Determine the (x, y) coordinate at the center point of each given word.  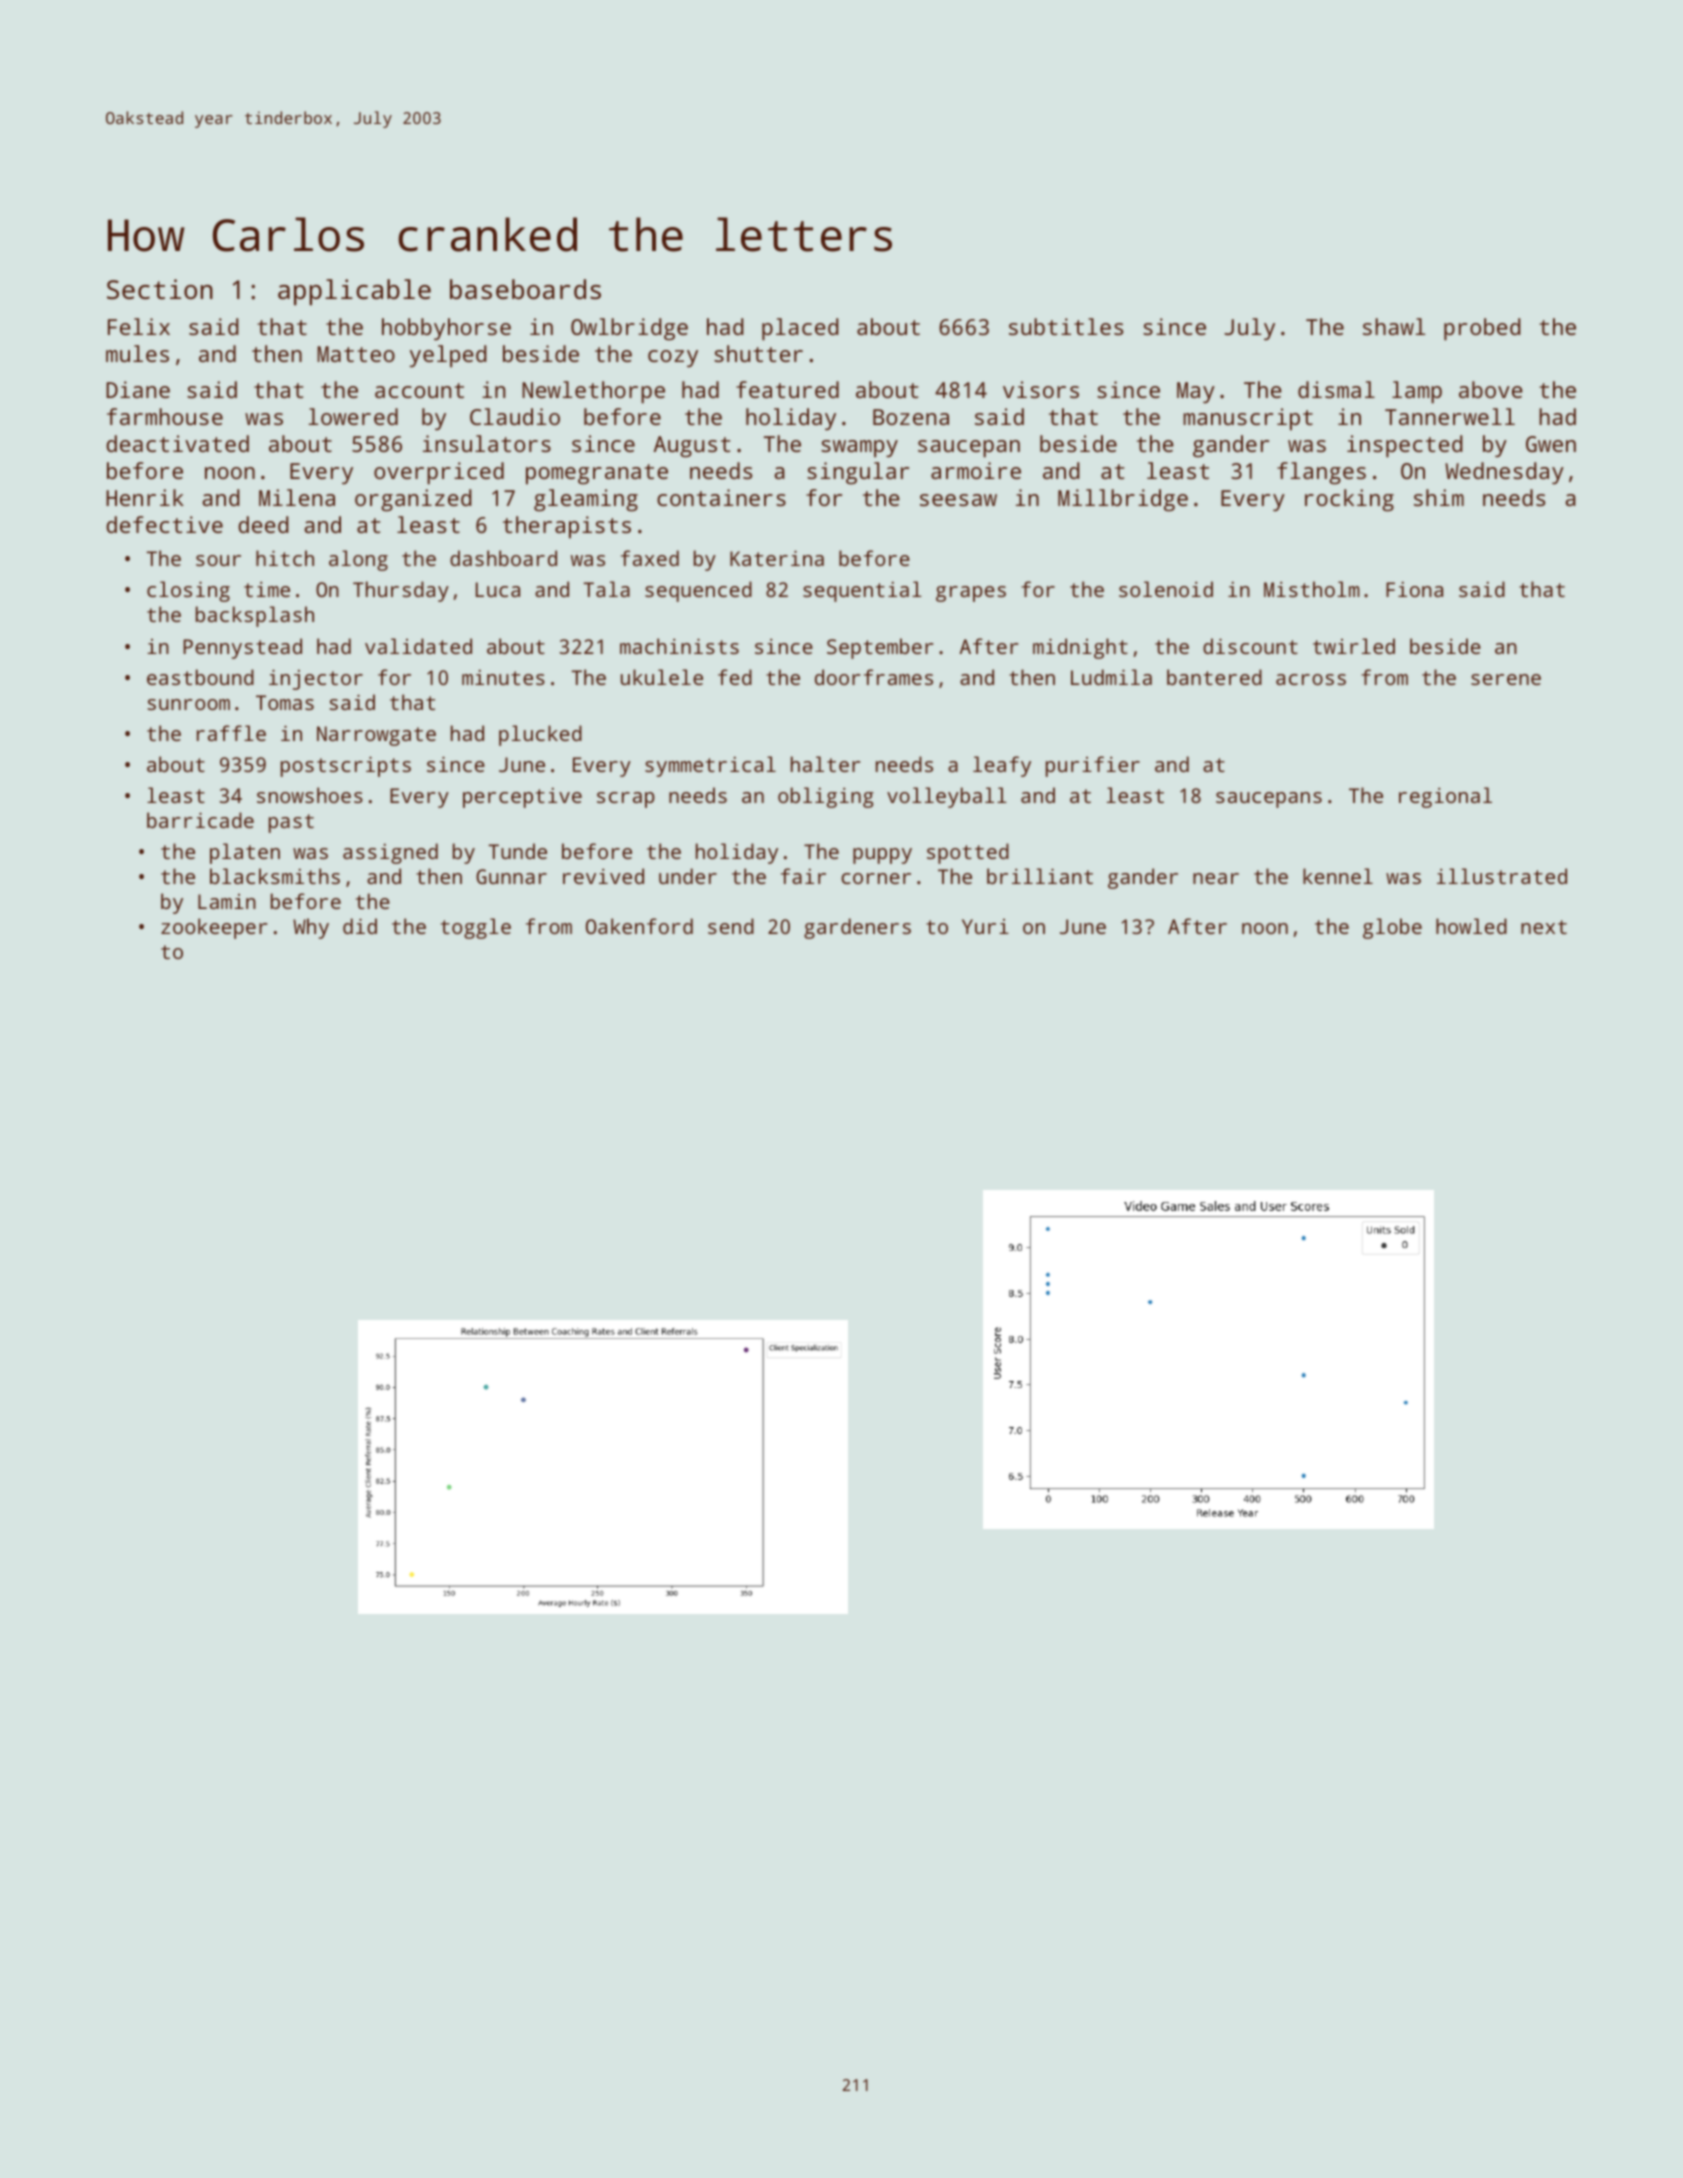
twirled (1354, 646)
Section (160, 289)
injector (316, 679)
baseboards (525, 289)
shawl (1394, 326)
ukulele (662, 677)
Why (311, 928)
